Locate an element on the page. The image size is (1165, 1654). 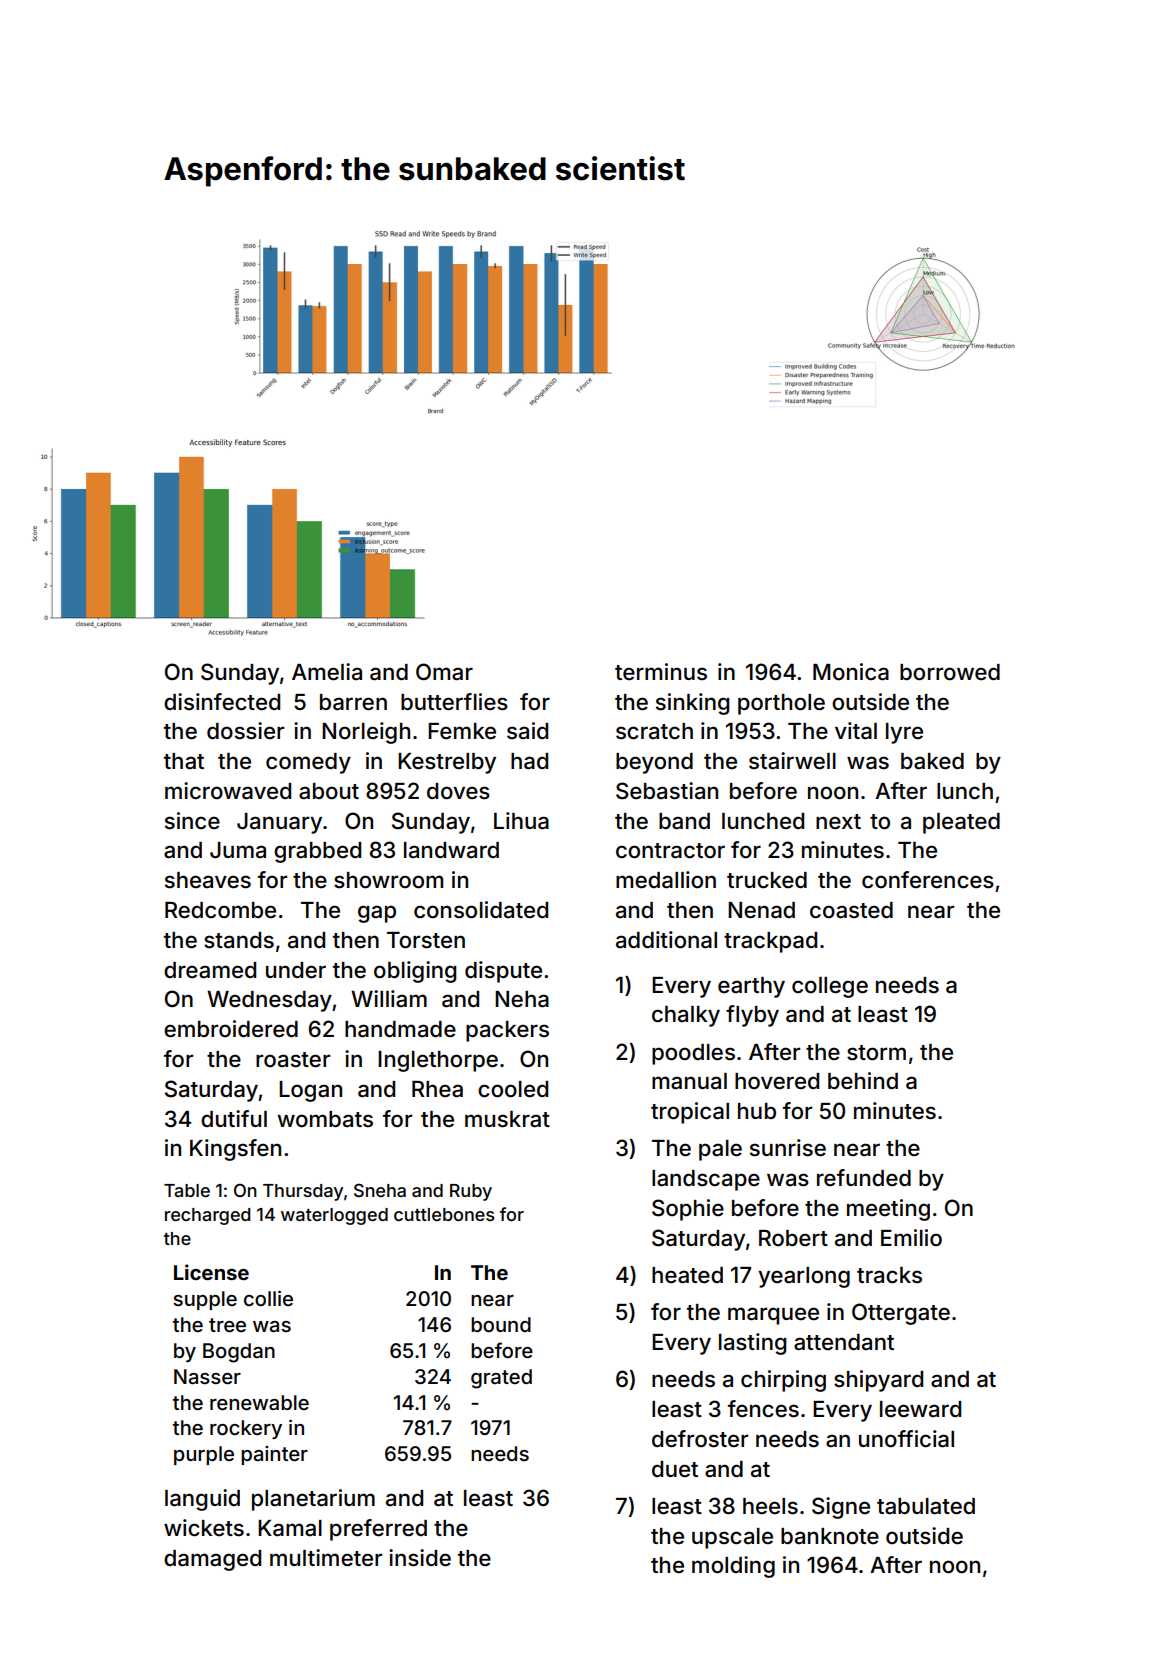
college is located at coordinates (830, 987).
